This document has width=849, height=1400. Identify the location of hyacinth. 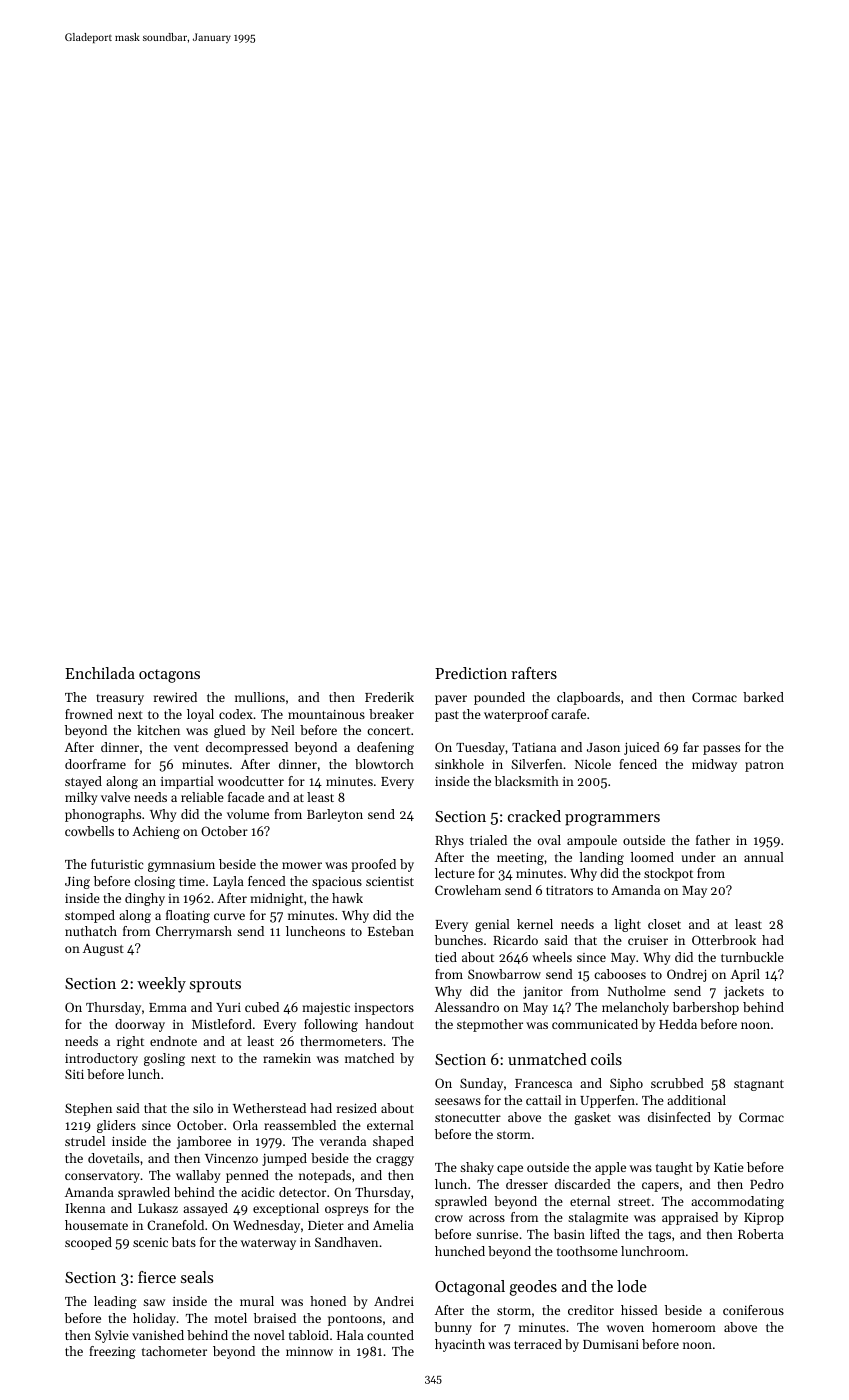
(460, 1345).
